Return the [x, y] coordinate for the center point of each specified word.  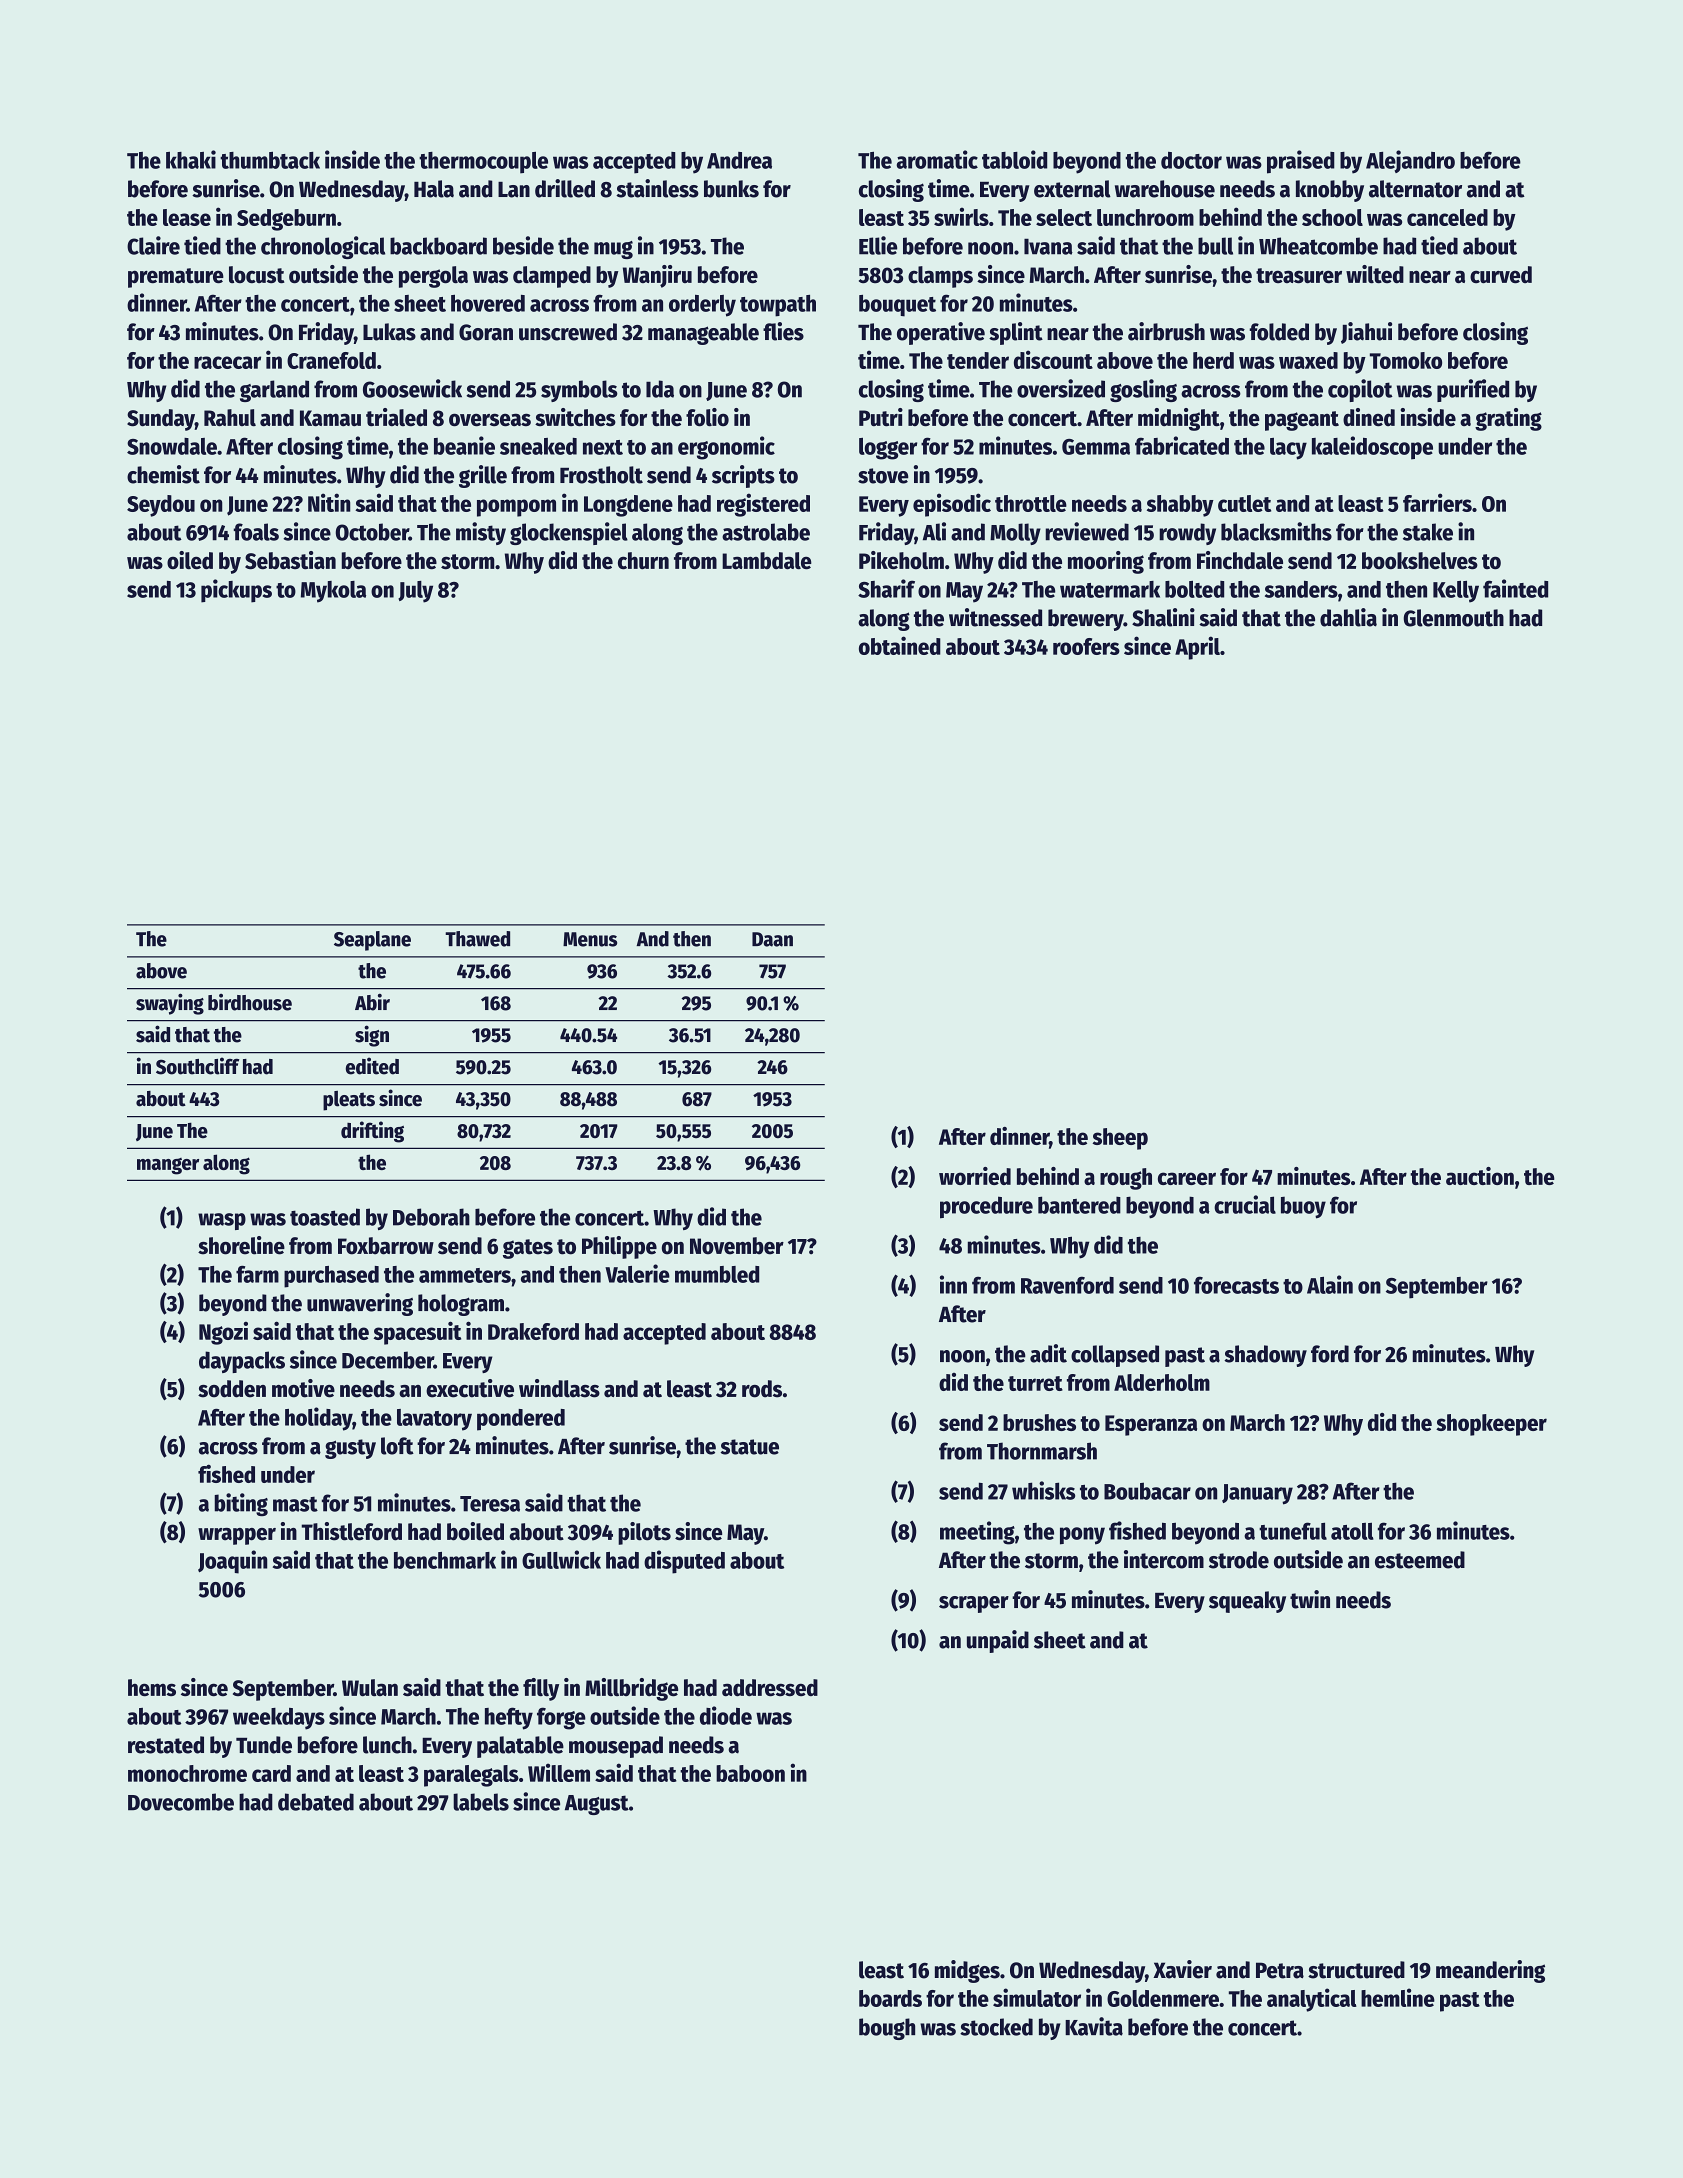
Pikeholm [901, 560]
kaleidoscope [1372, 448]
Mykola [333, 592]
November [737, 1246]
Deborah [431, 1217]
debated [316, 1802]
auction [1480, 1176]
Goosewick [412, 388]
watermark [1110, 589]
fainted [1515, 588]
